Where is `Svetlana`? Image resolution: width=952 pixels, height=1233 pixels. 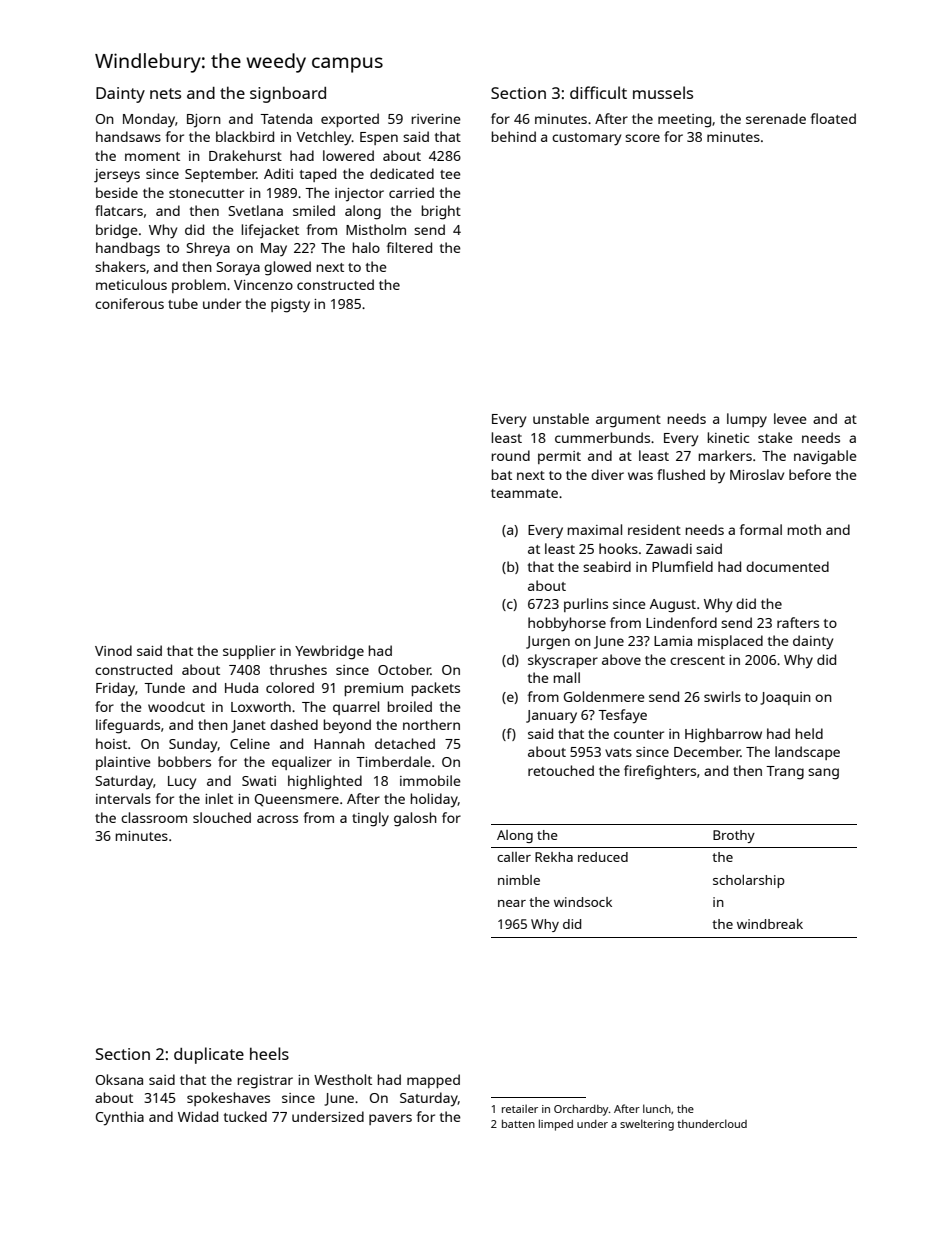 Svetlana is located at coordinates (256, 210).
